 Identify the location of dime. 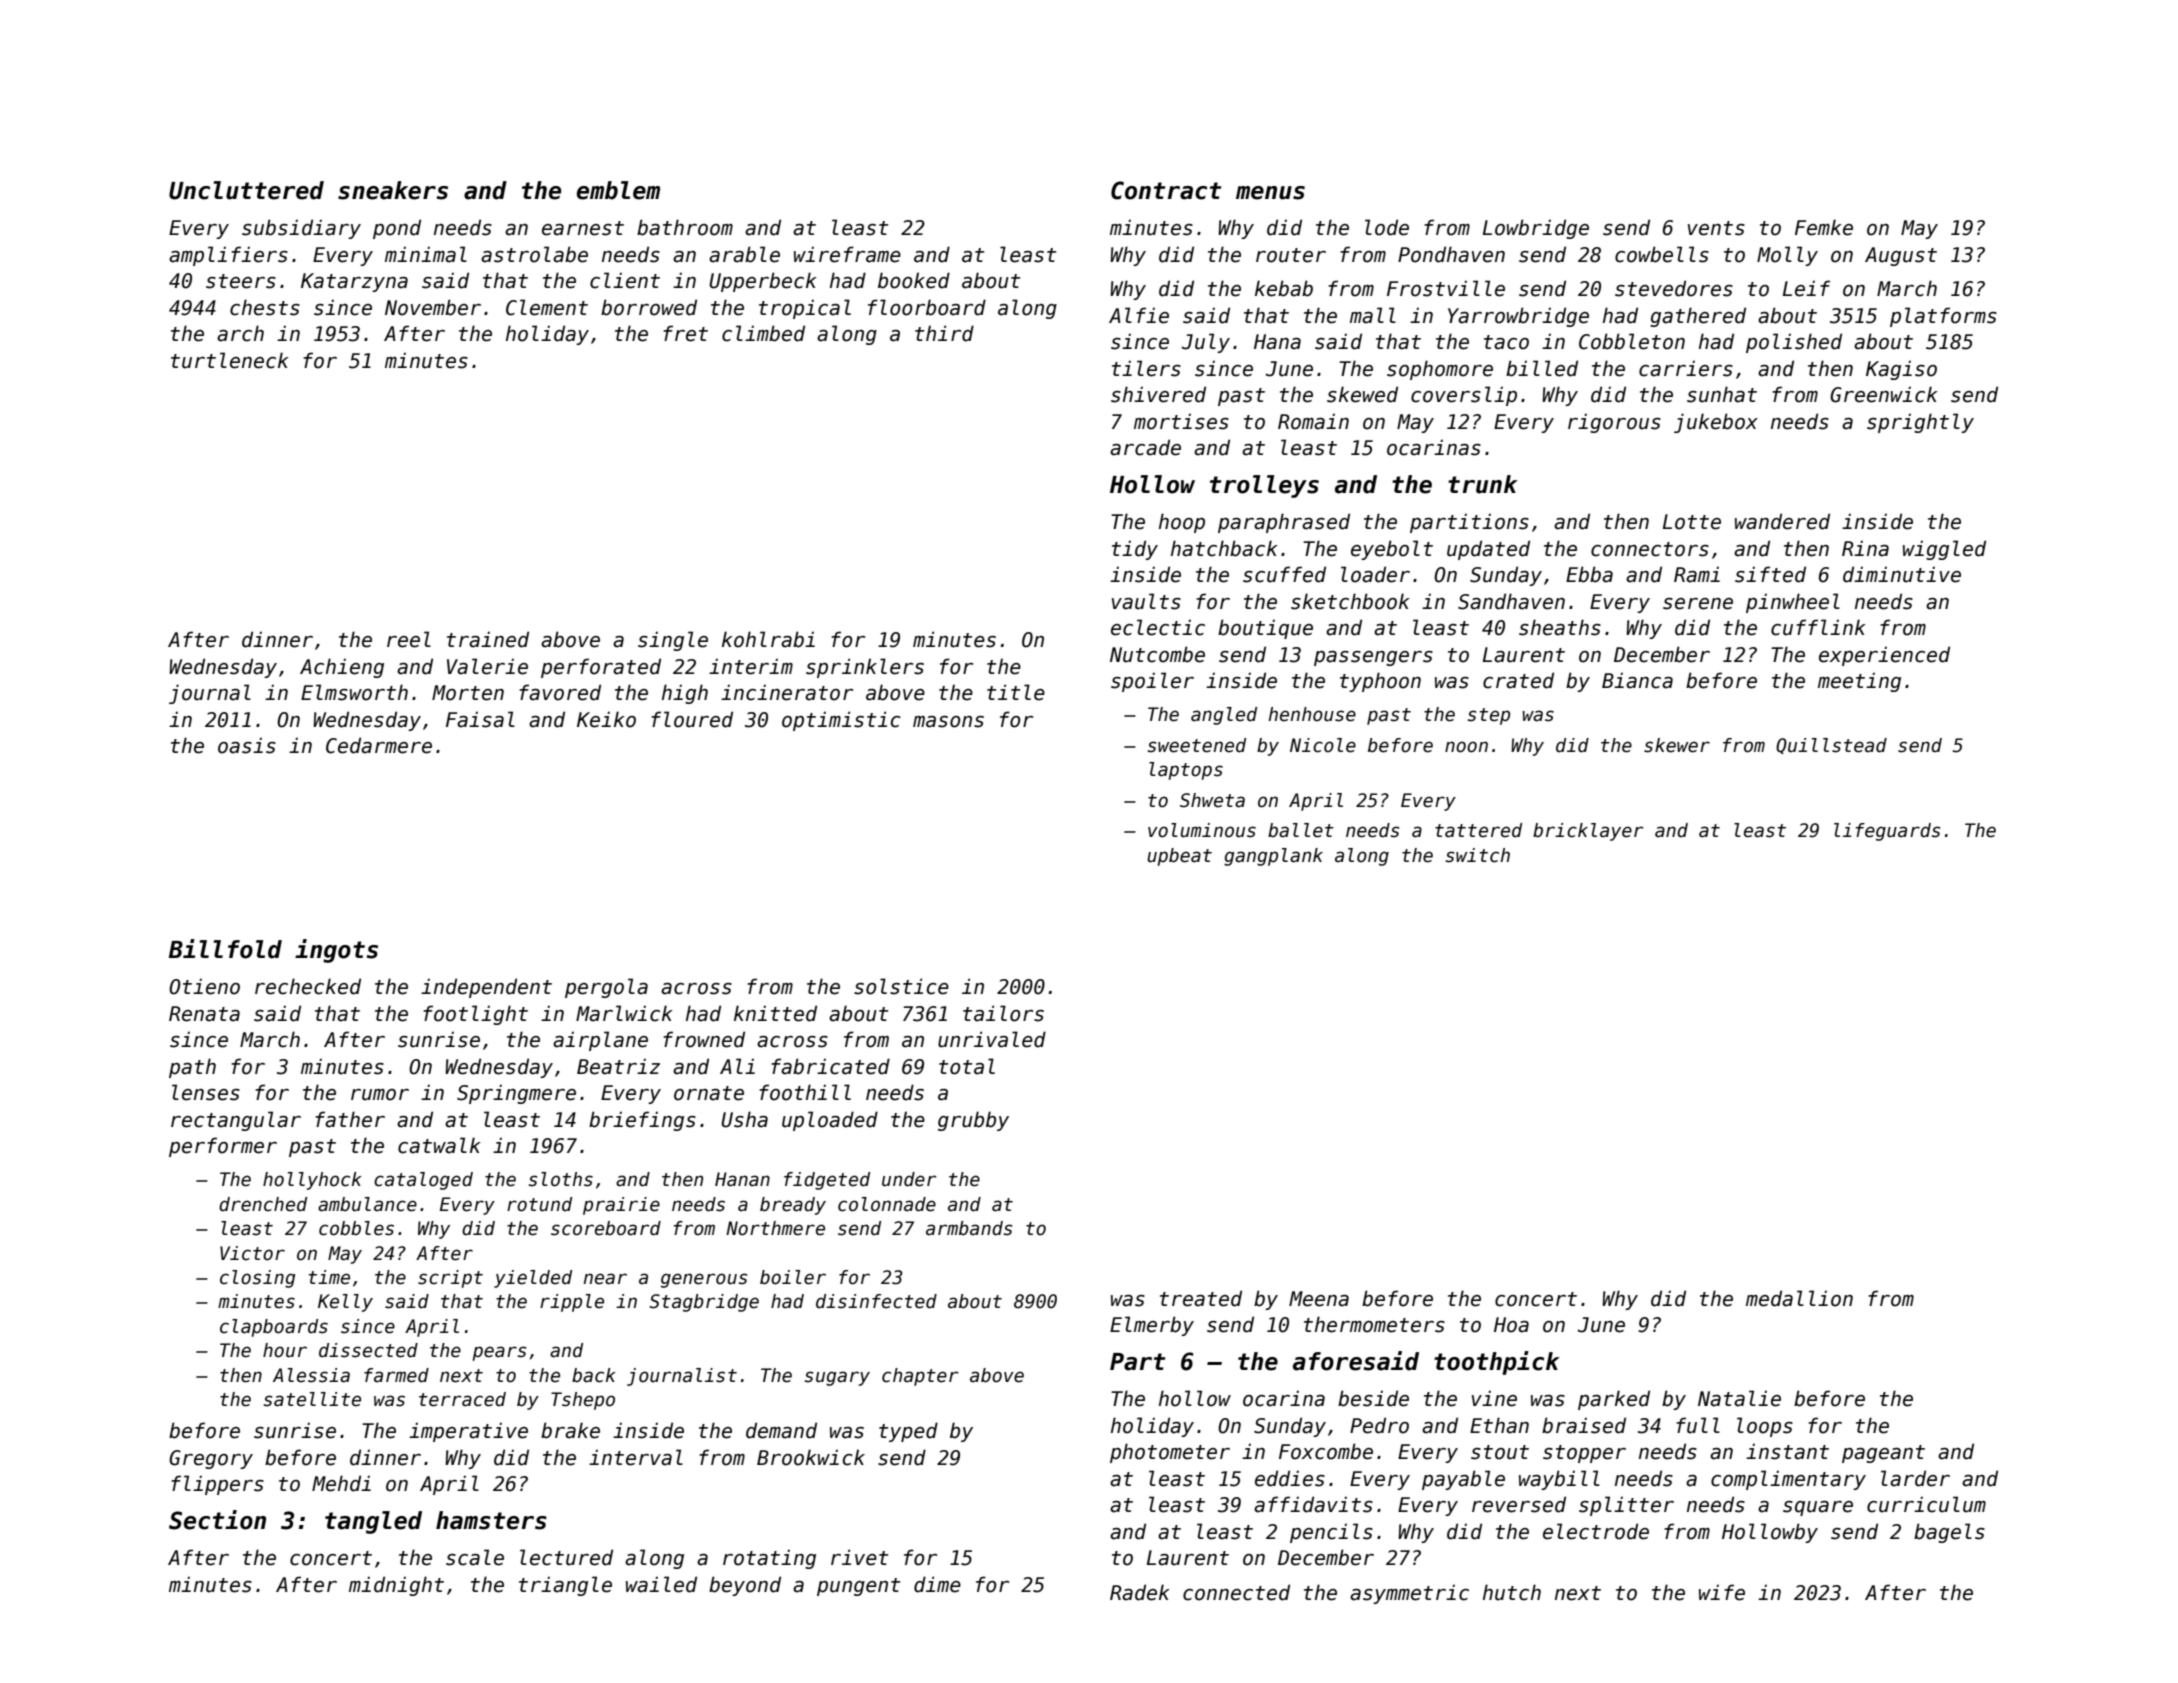
(937, 1584).
